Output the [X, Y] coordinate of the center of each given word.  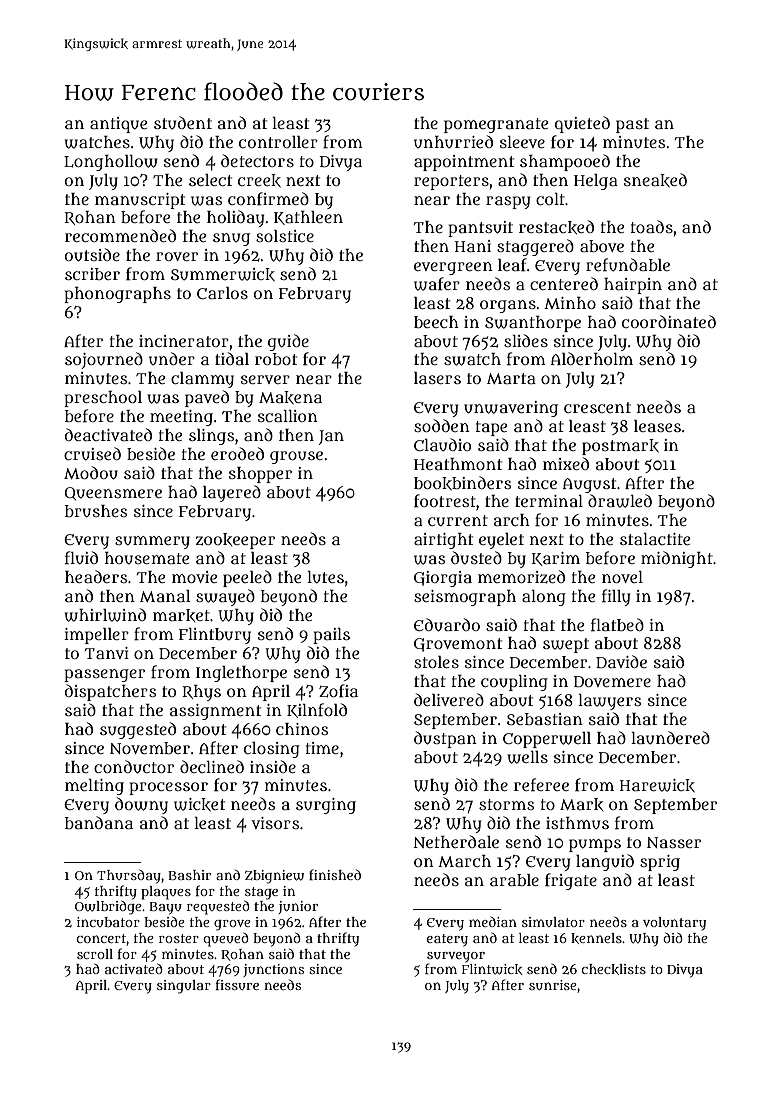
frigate [571, 881]
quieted [582, 124]
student [183, 122]
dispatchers [110, 692]
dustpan [445, 739]
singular [184, 987]
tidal [232, 358]
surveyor [456, 957]
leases [657, 426]
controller [278, 142]
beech [436, 322]
